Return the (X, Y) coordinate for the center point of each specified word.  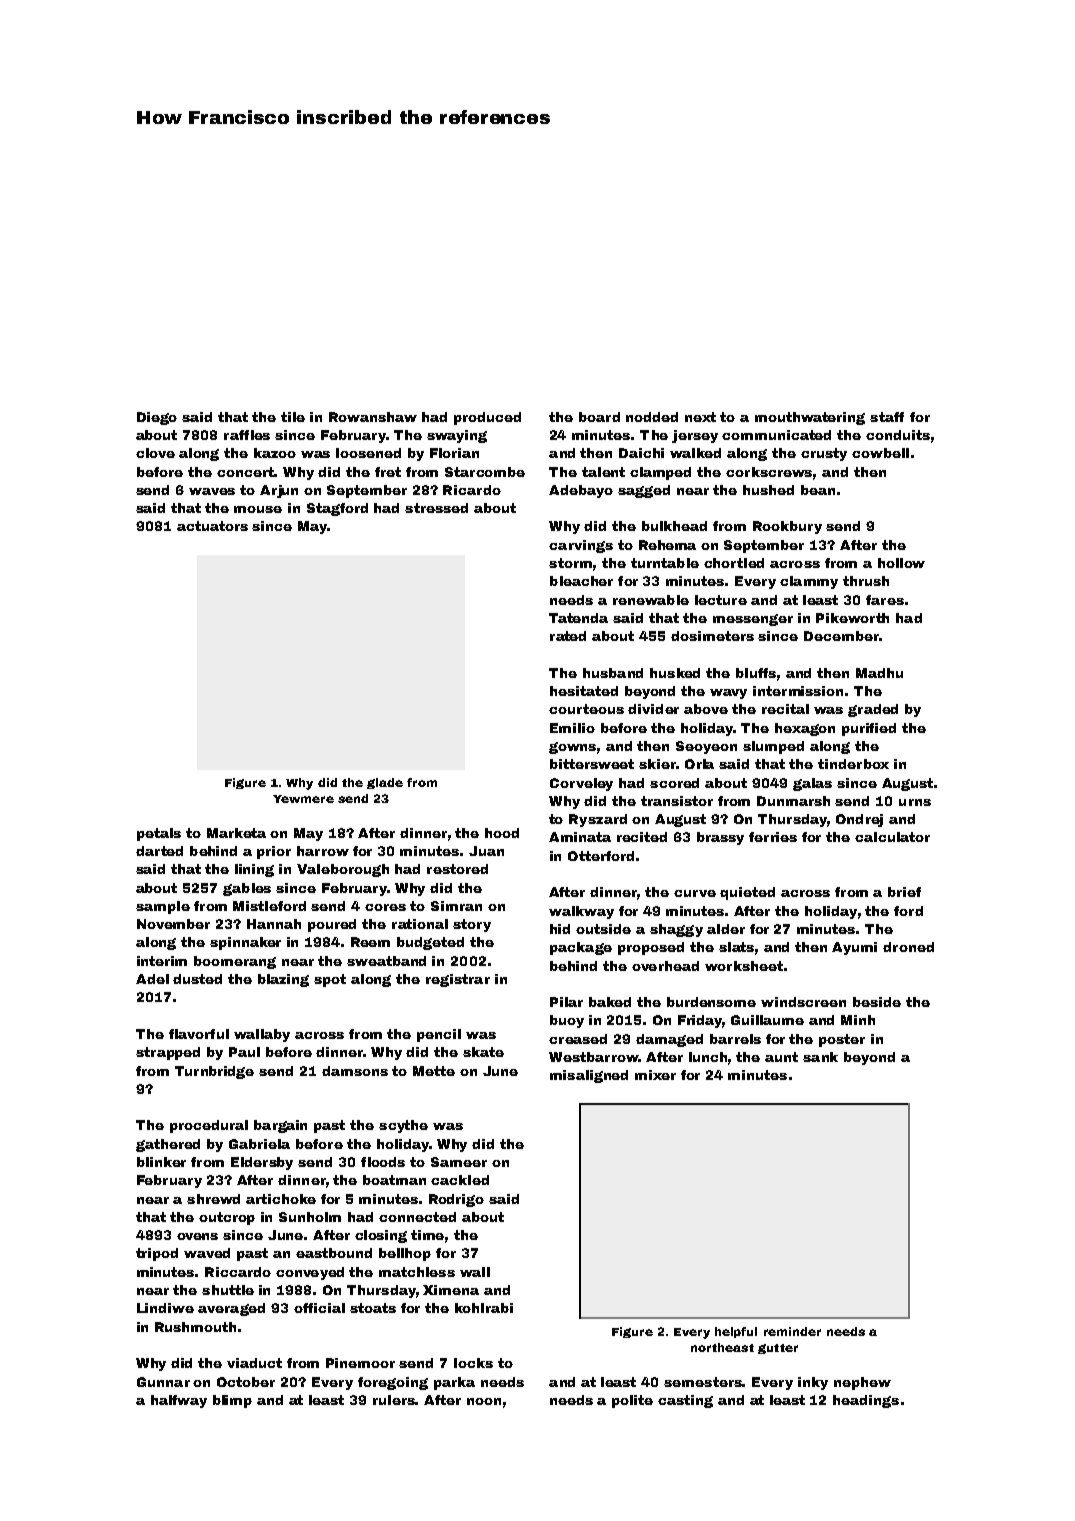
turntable (665, 563)
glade (385, 783)
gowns (572, 748)
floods (383, 1162)
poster (842, 1040)
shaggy (676, 930)
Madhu (879, 673)
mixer (655, 1075)
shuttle (228, 1290)
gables (247, 889)
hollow (901, 563)
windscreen (803, 1002)
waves (212, 491)
